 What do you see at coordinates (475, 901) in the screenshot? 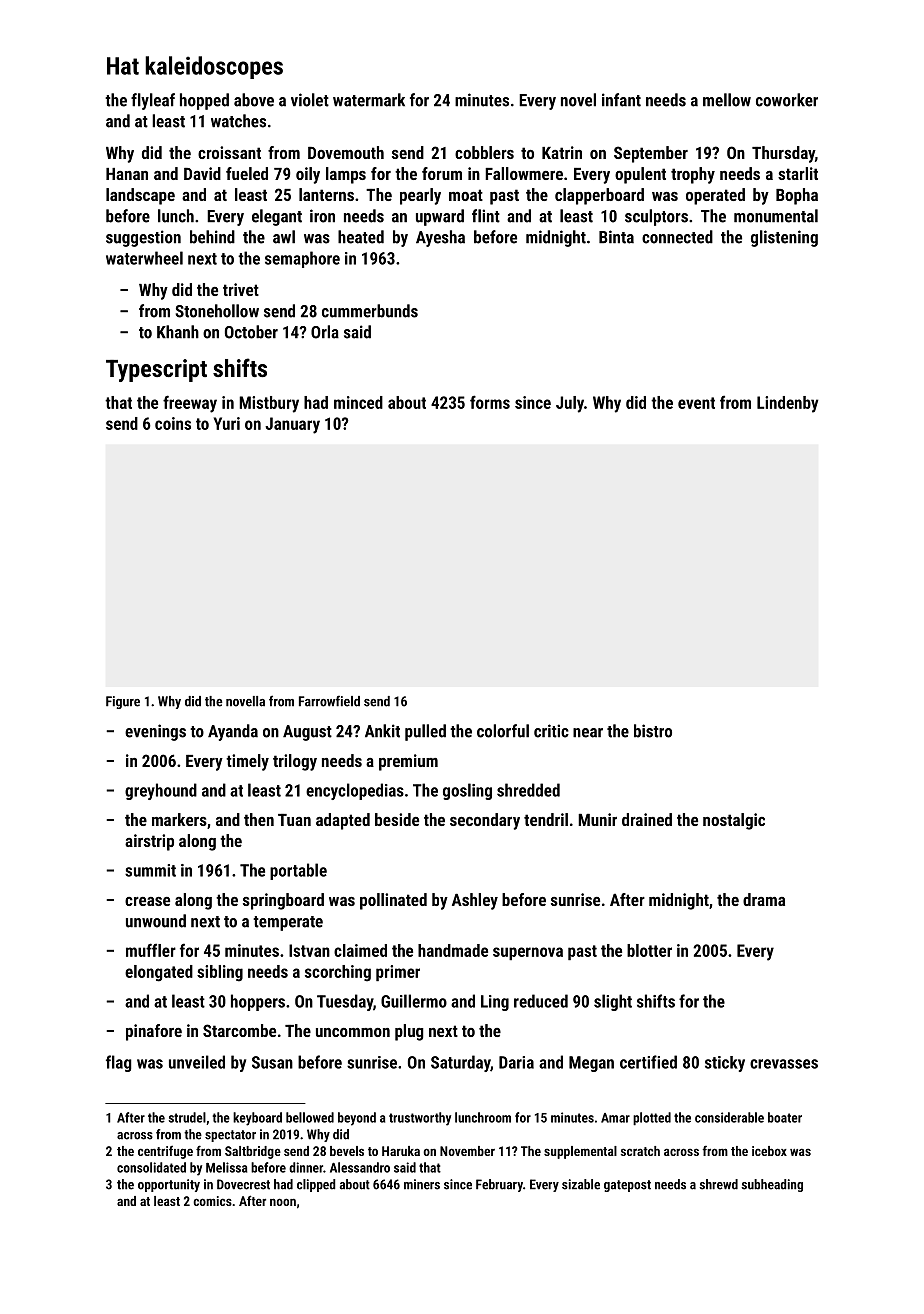
I see `Ashley` at bounding box center [475, 901].
